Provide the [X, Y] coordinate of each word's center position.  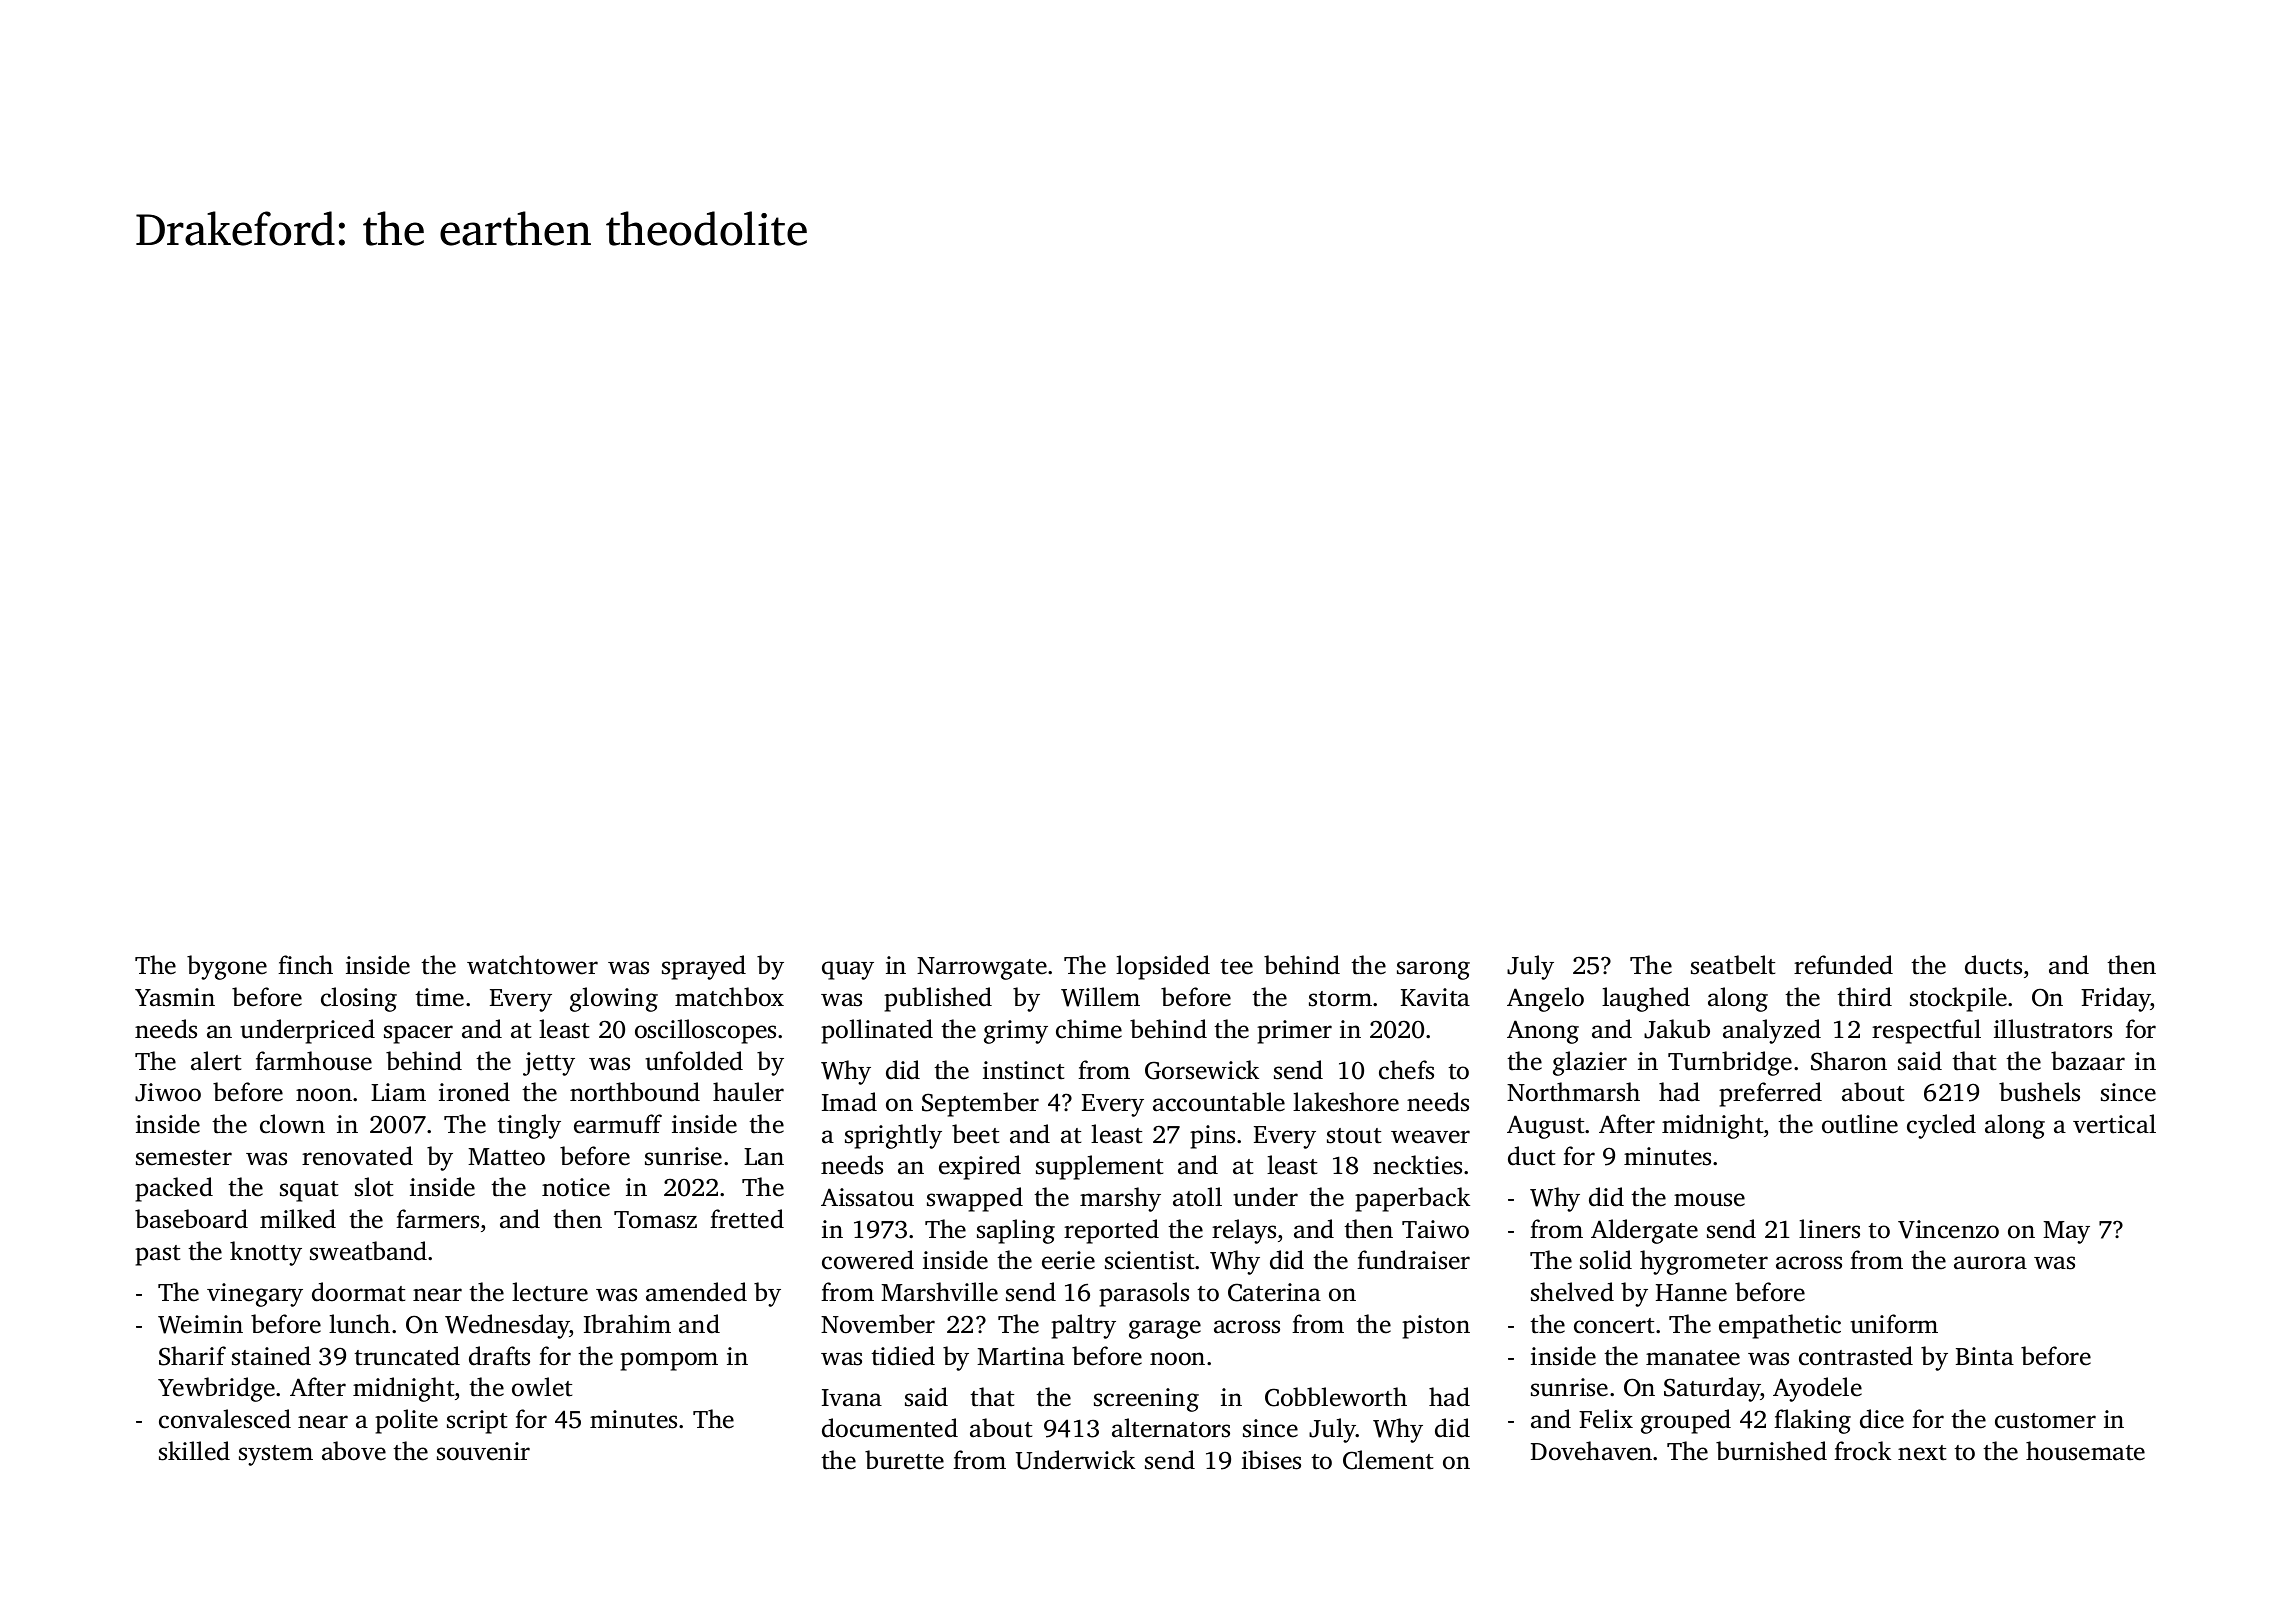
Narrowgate [982, 968]
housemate [2085, 1451]
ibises [1271, 1460]
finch [305, 965]
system [276, 1455]
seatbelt [1733, 965]
